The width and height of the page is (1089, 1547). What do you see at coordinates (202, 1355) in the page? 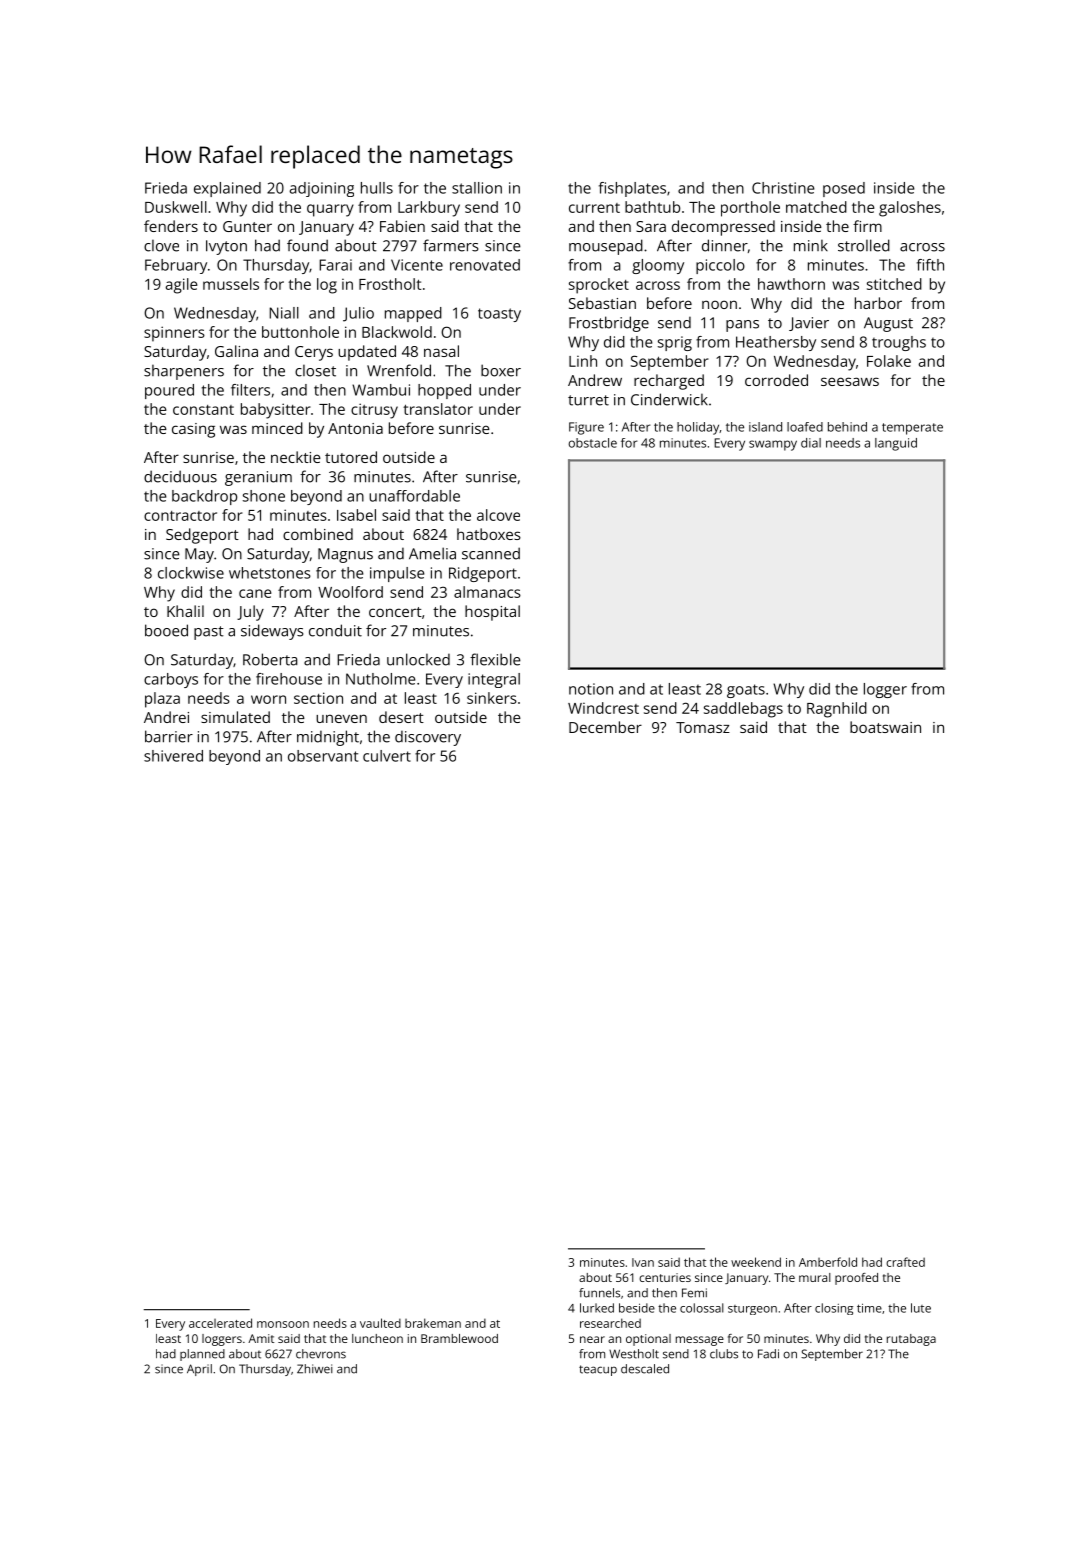
I see `planned` at bounding box center [202, 1355].
